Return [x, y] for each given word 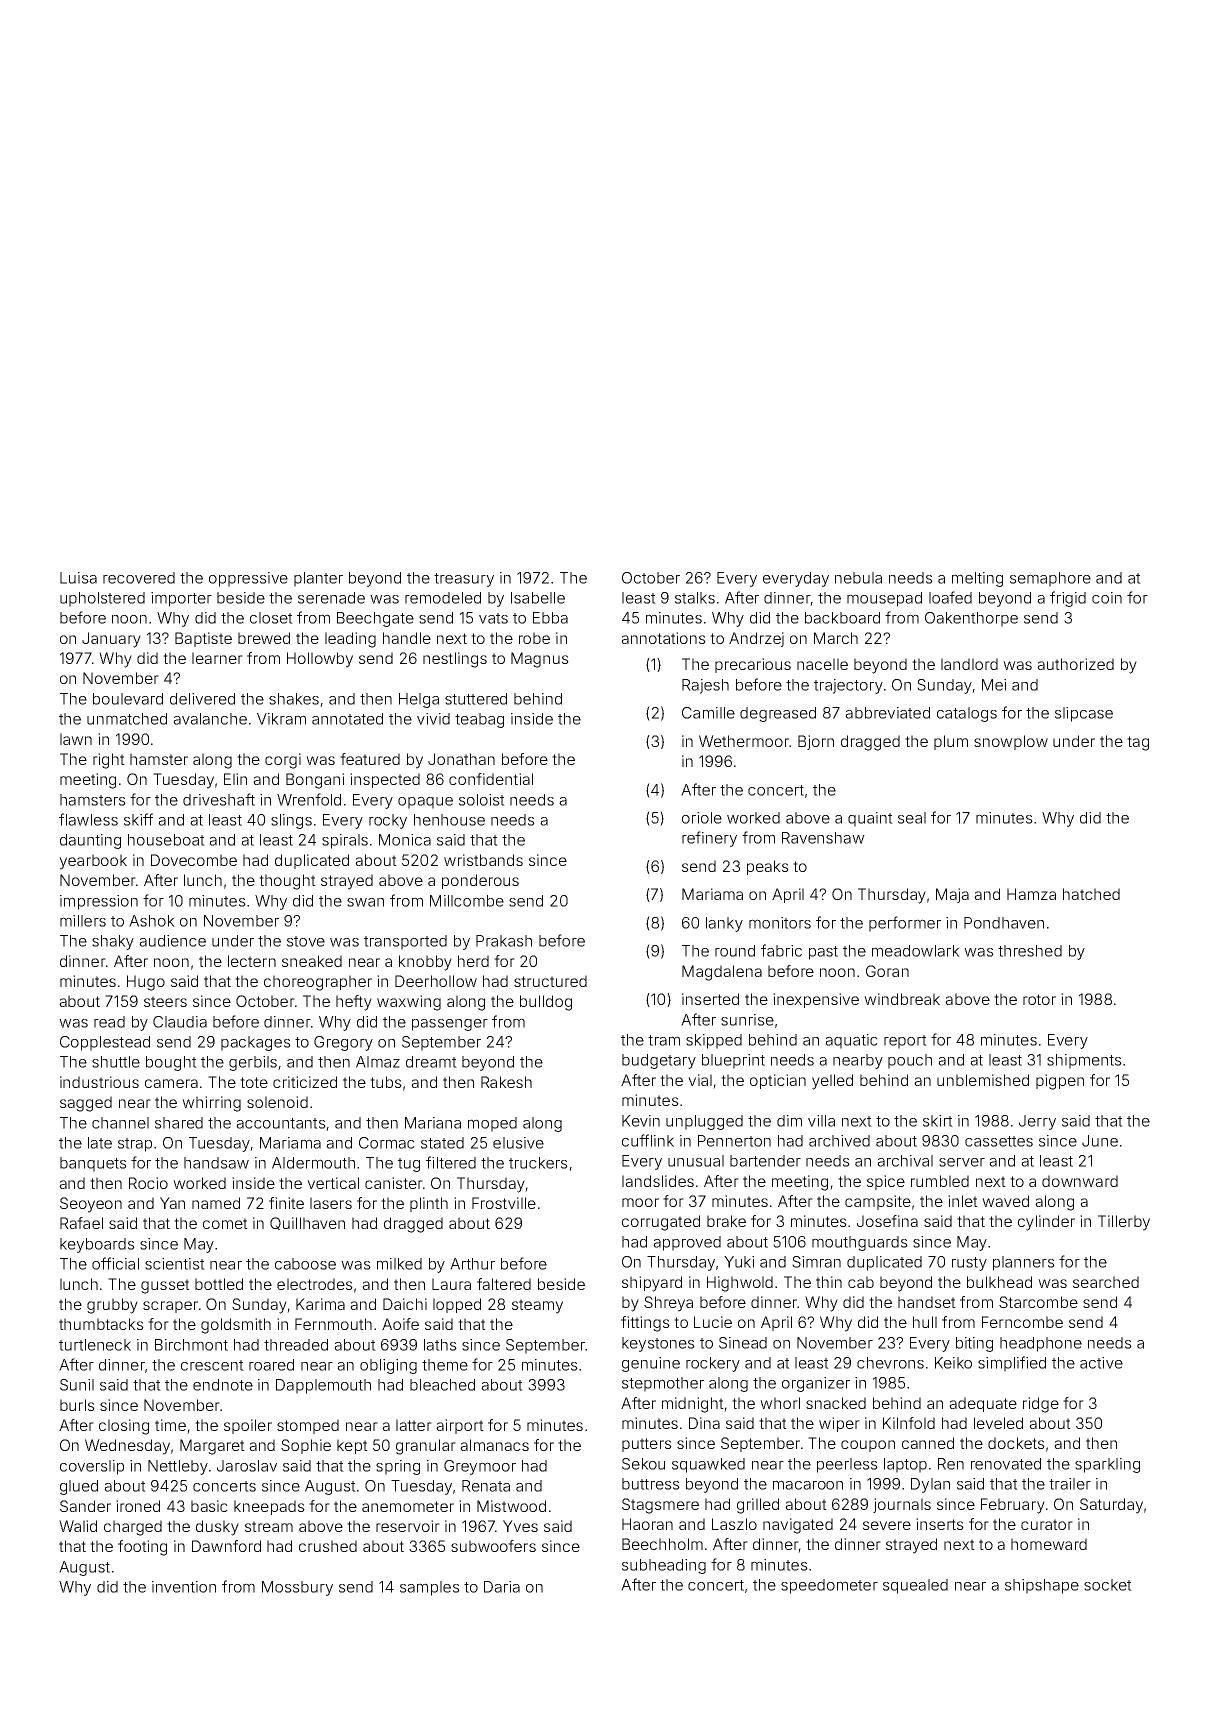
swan [365, 902]
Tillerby [1124, 1223]
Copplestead [105, 1043]
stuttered [476, 699]
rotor [1039, 999]
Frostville [504, 1203]
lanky [724, 924]
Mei [994, 685]
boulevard [128, 699]
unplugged [704, 1122]
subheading [664, 1566]
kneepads [269, 1507]
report [905, 1042]
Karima [320, 1304]
